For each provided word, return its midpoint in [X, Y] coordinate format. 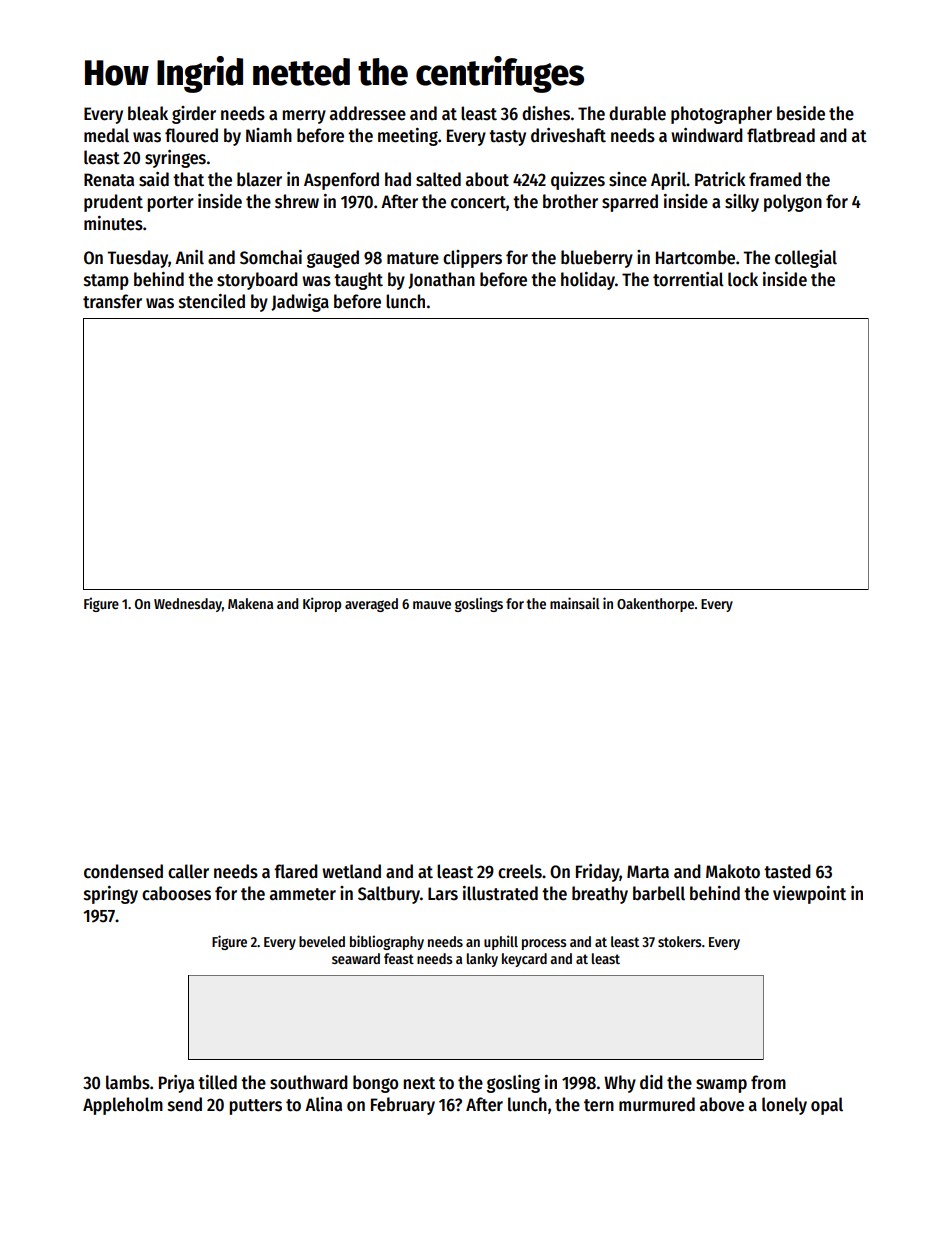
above [722, 1104]
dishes [546, 113]
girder [194, 115]
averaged [371, 605]
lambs [128, 1082]
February [403, 1106]
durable [637, 113]
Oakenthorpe [655, 605]
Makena [250, 603]
